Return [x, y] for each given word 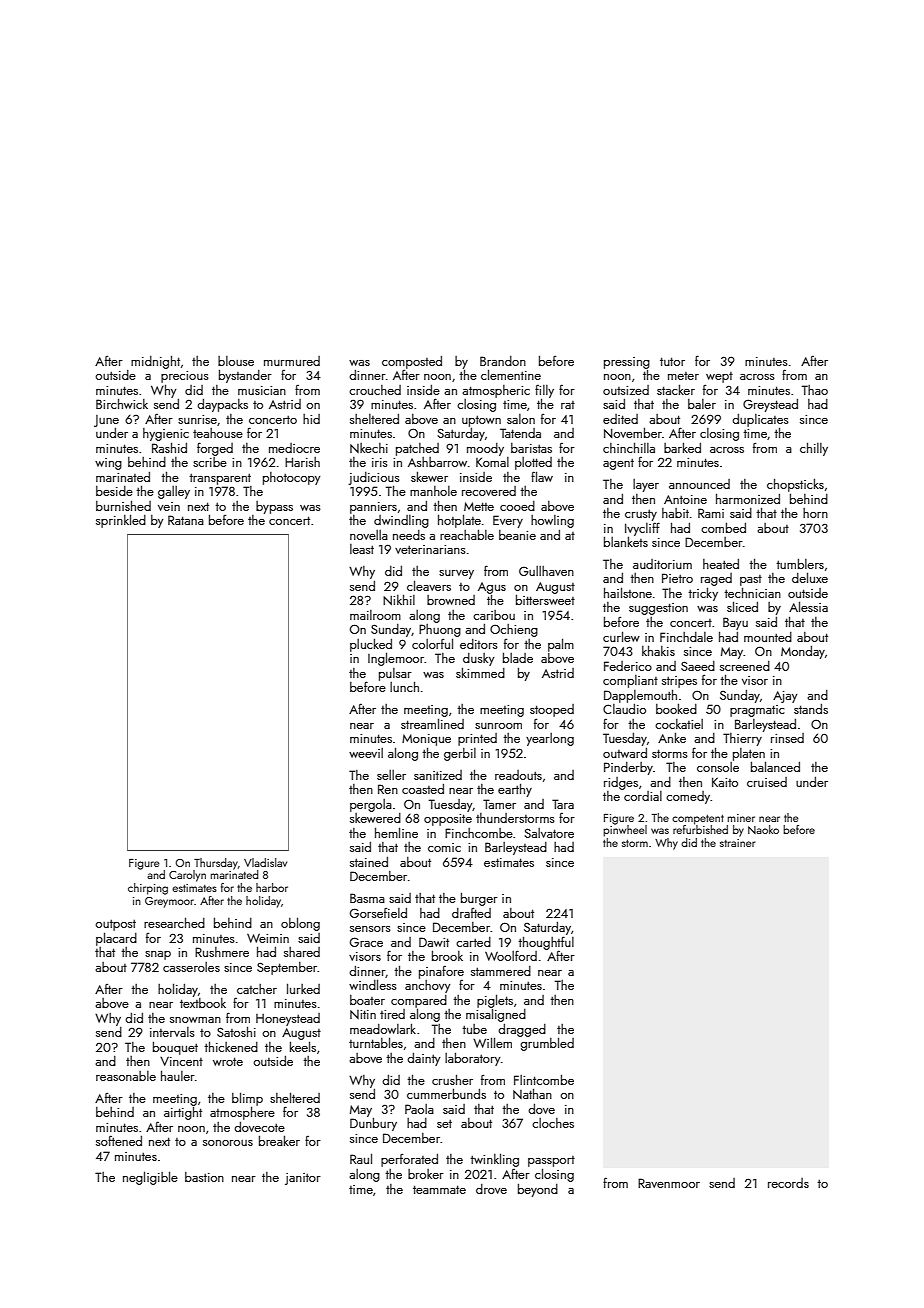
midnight [155, 362]
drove [491, 1189]
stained [369, 862]
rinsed [787, 738]
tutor [672, 361]
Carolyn [187, 876]
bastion [204, 1177]
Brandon [503, 361]
